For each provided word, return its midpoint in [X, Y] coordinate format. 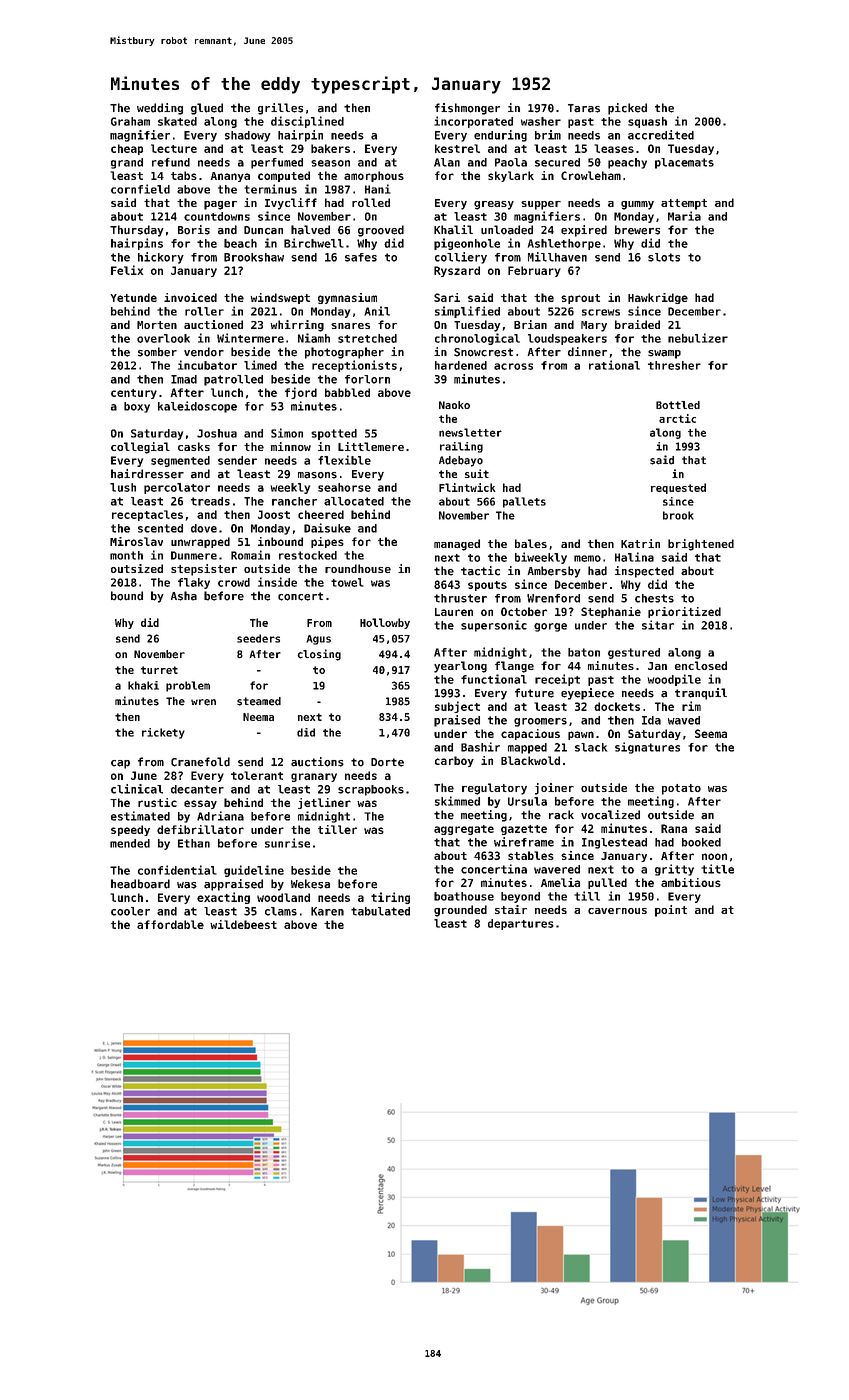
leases [614, 148]
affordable [170, 924]
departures [521, 924]
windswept [280, 298]
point [671, 911]
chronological [477, 339]
